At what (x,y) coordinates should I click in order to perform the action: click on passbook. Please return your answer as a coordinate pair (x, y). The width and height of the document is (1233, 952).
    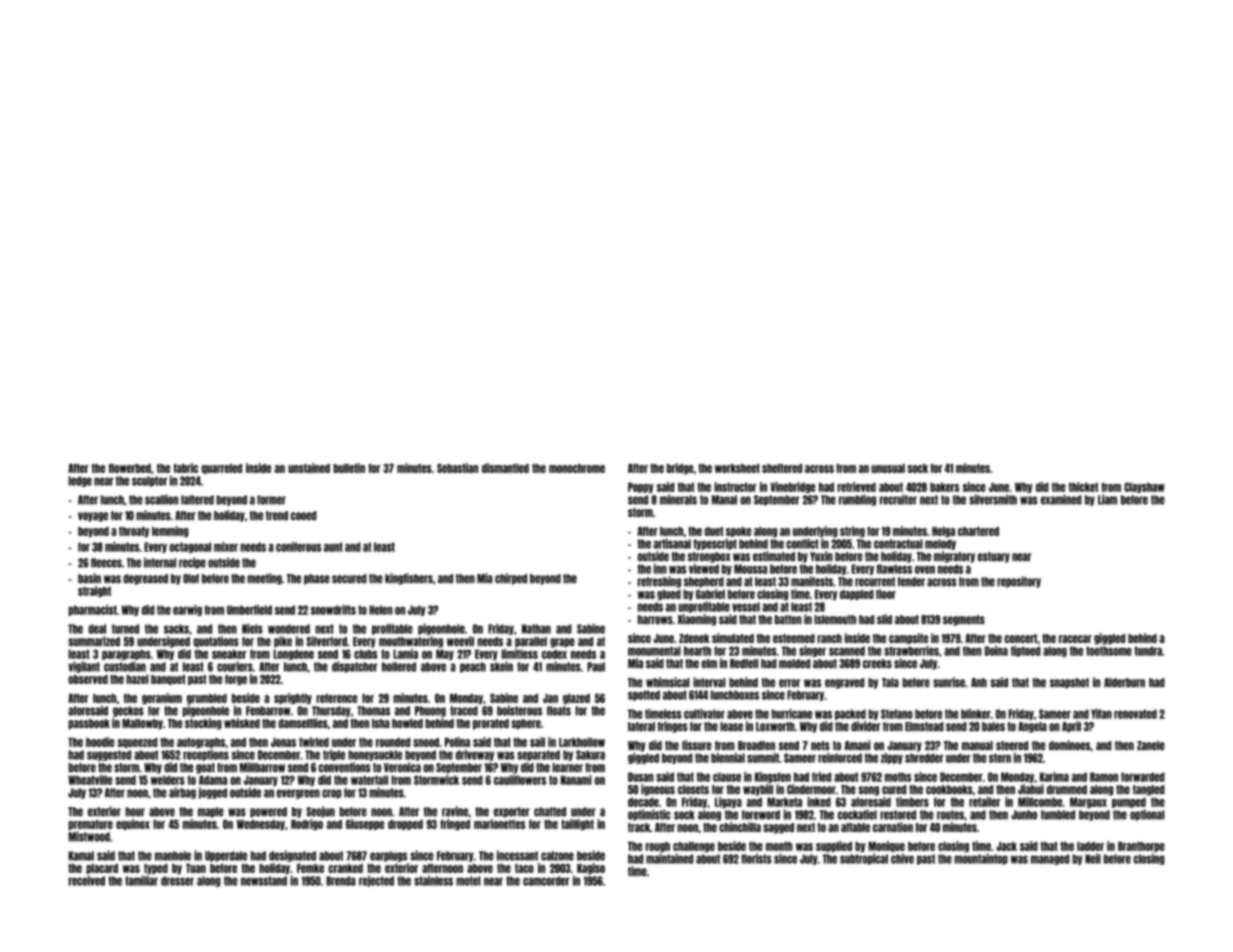
    Looking at the image, I should click on (89, 724).
